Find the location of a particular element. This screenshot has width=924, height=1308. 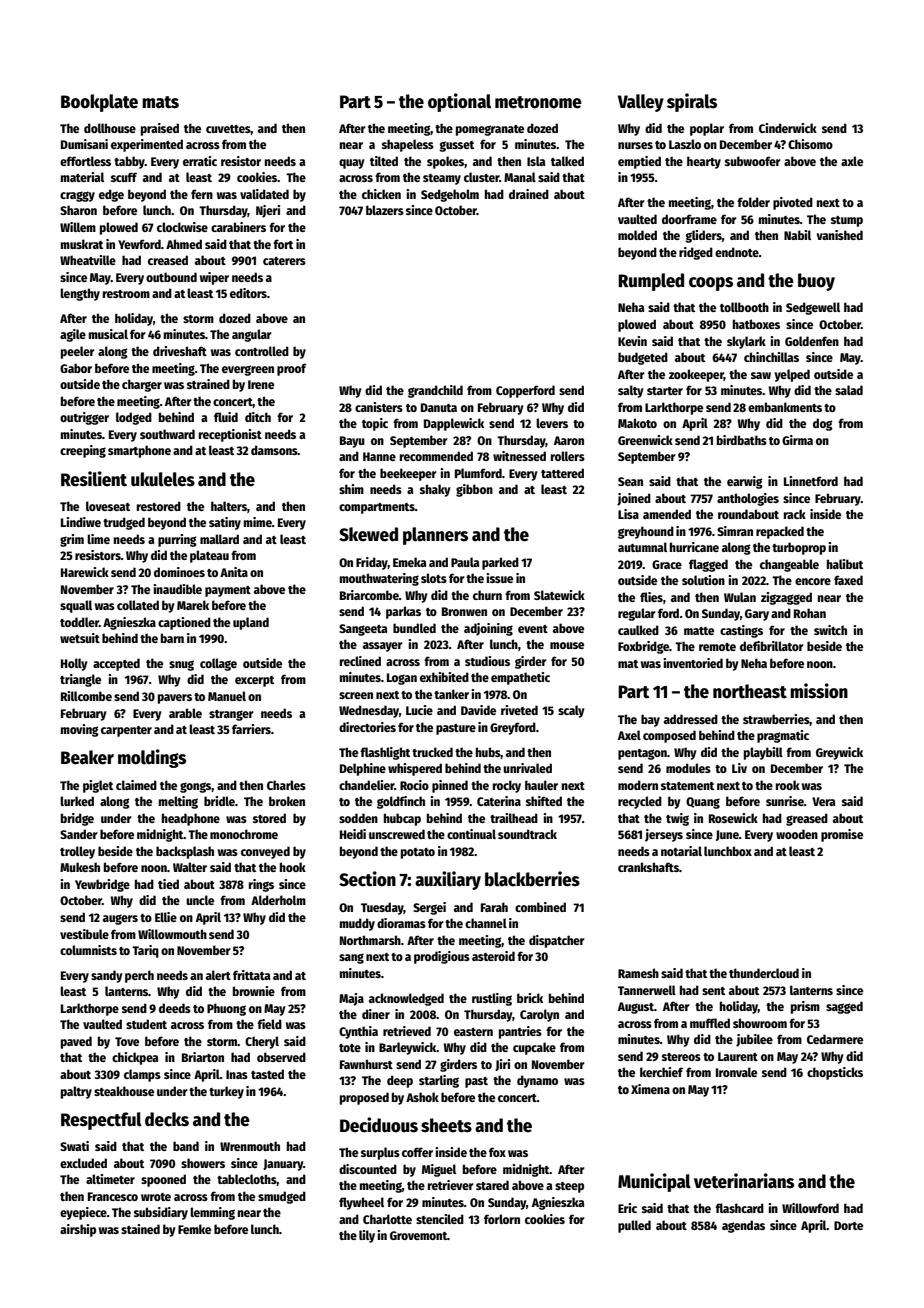

castings is located at coordinates (741, 631).
